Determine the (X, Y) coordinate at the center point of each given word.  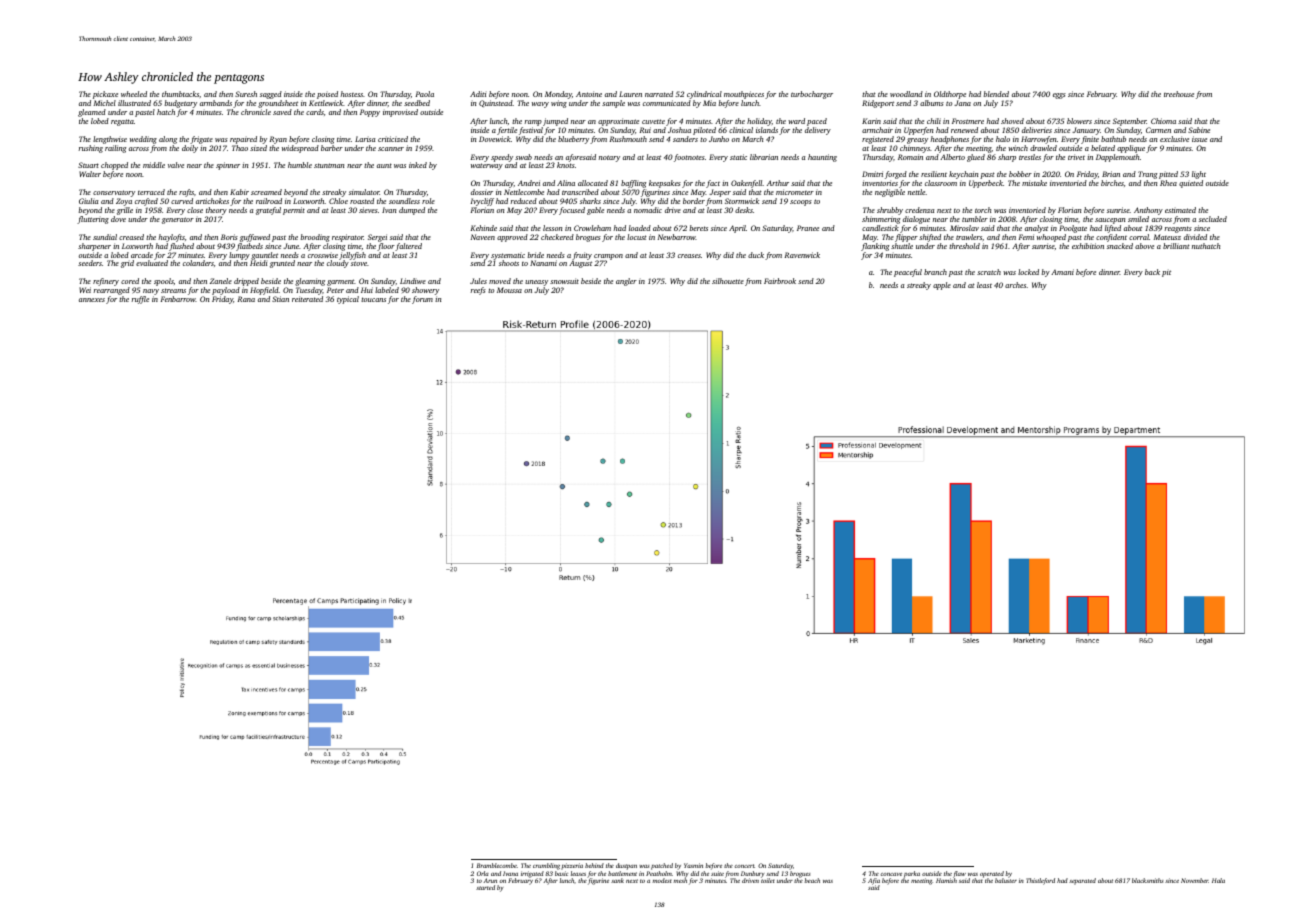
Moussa (509, 290)
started (485, 887)
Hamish (946, 880)
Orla (483, 873)
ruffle (140, 300)
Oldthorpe (950, 95)
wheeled (134, 94)
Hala (1218, 880)
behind (594, 865)
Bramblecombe (497, 865)
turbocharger (812, 95)
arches (1015, 285)
